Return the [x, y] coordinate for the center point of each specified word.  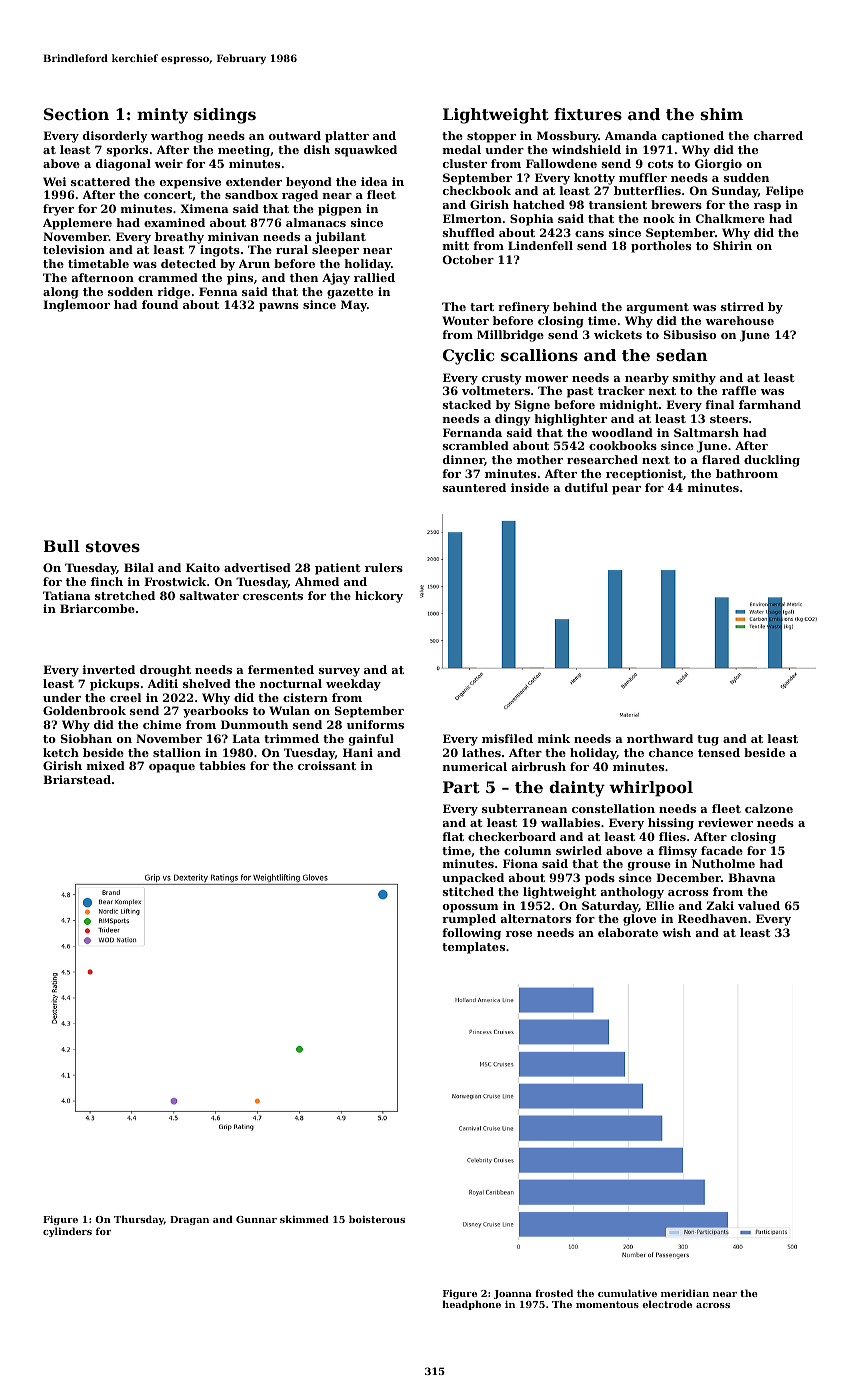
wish [676, 932]
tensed [719, 752]
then [304, 277]
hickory [379, 597]
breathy [179, 238]
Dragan [189, 1220]
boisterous [377, 1219]
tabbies [222, 765]
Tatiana [67, 595]
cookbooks [623, 445]
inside [530, 487]
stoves [113, 546]
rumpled [469, 920]
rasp [767, 207]
